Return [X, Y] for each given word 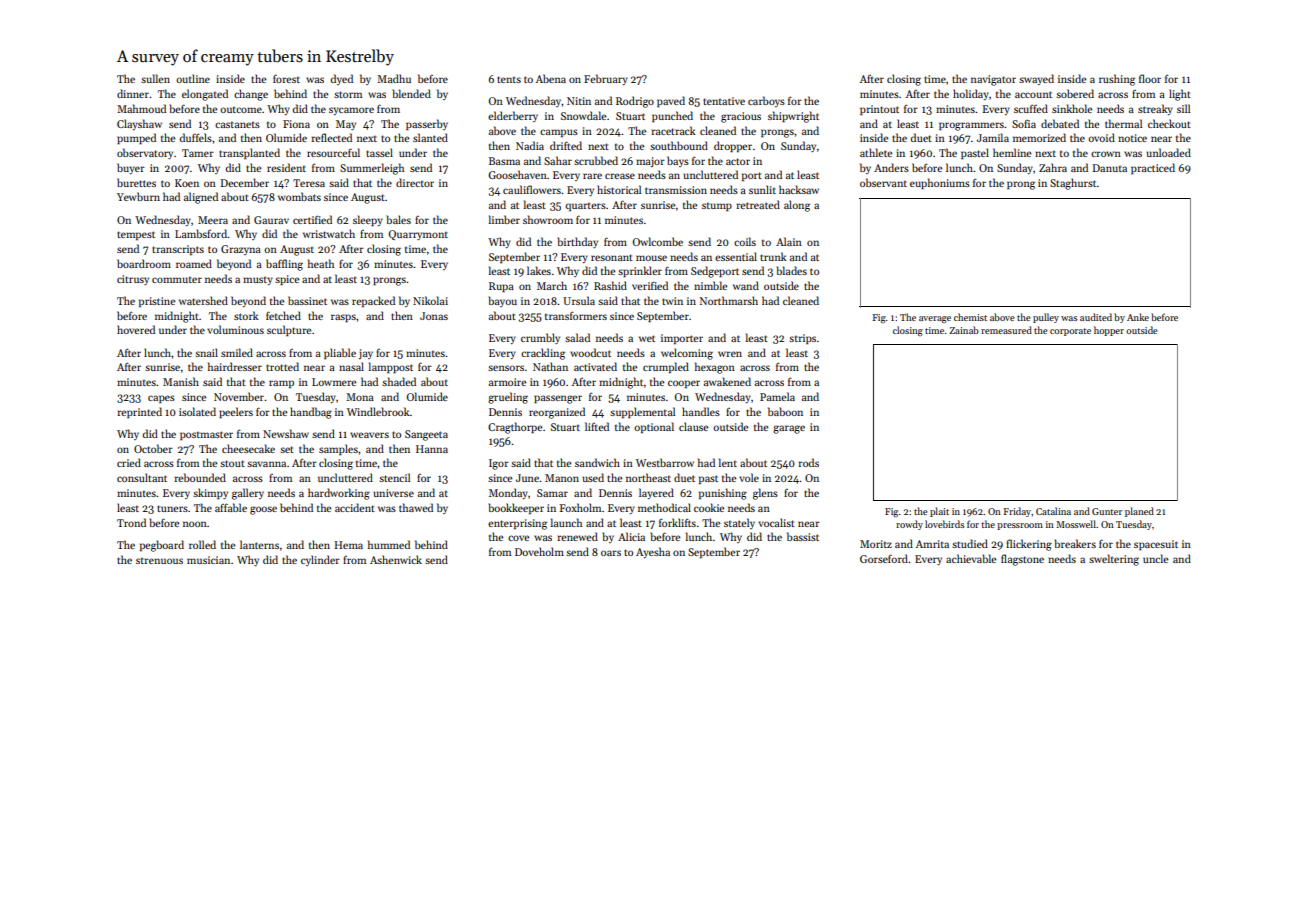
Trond [131, 522]
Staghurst [1073, 184]
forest [286, 78]
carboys [766, 101]
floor [1150, 78]
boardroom [144, 263]
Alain [789, 241]
